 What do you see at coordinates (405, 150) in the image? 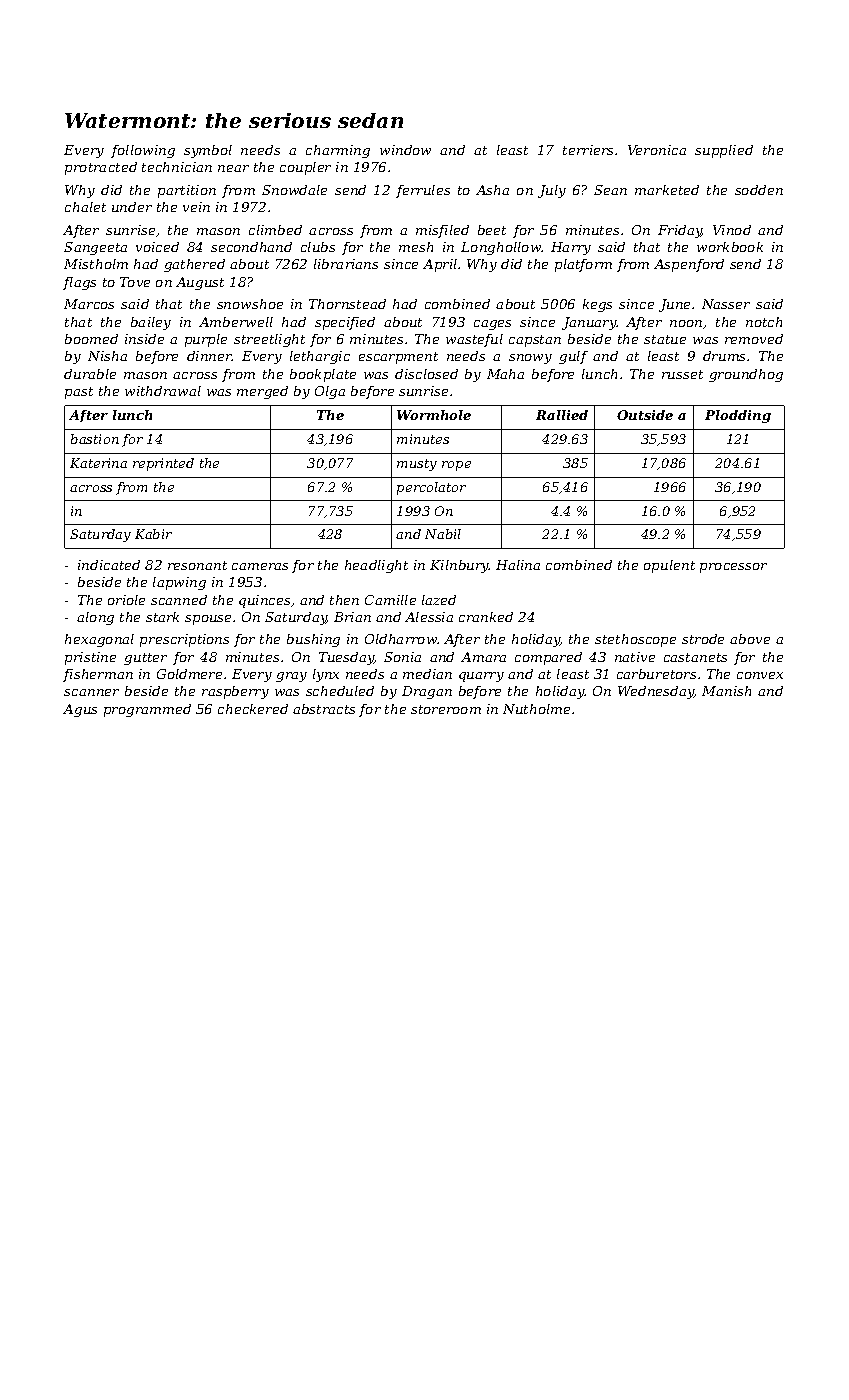
I see `window` at bounding box center [405, 150].
